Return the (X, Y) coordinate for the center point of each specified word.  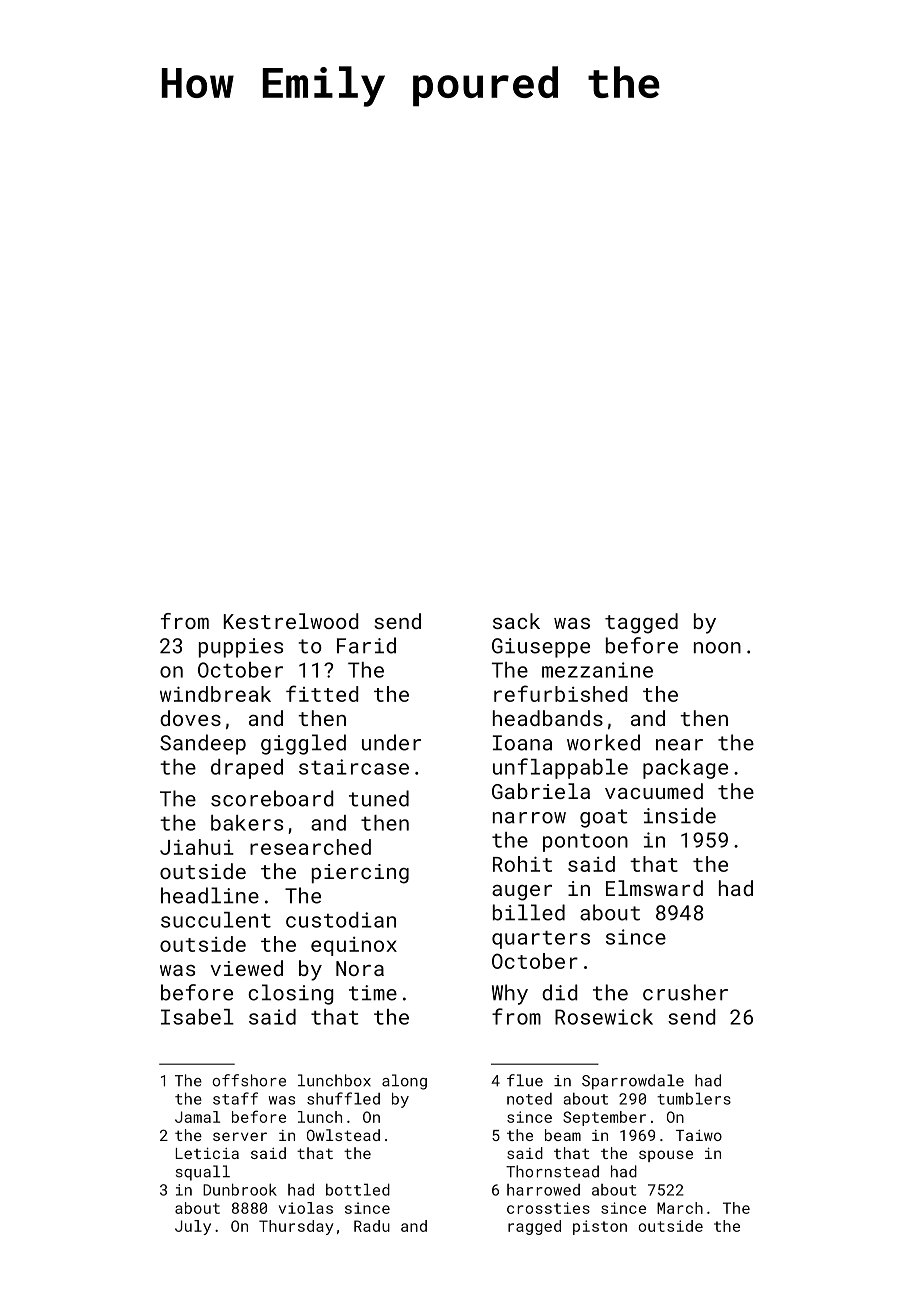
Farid (366, 645)
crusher (685, 992)
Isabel (197, 1017)
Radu (372, 1226)
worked (603, 742)
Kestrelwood (291, 621)
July (193, 1227)
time (373, 993)
